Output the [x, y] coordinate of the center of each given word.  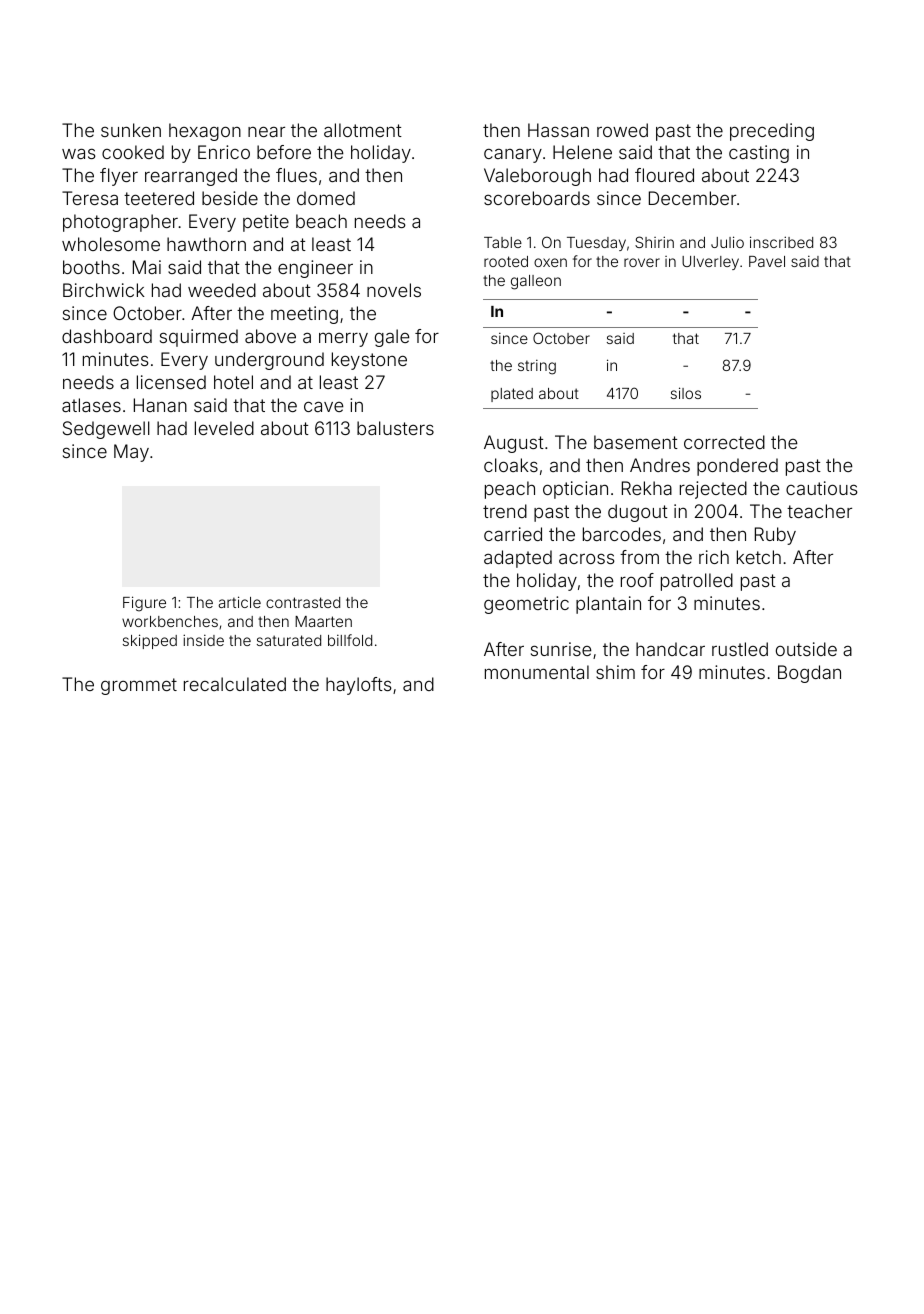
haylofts [359, 686]
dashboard [107, 336]
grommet [139, 686]
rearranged [191, 177]
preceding [772, 132]
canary [513, 155]
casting [759, 154]
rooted [506, 261]
